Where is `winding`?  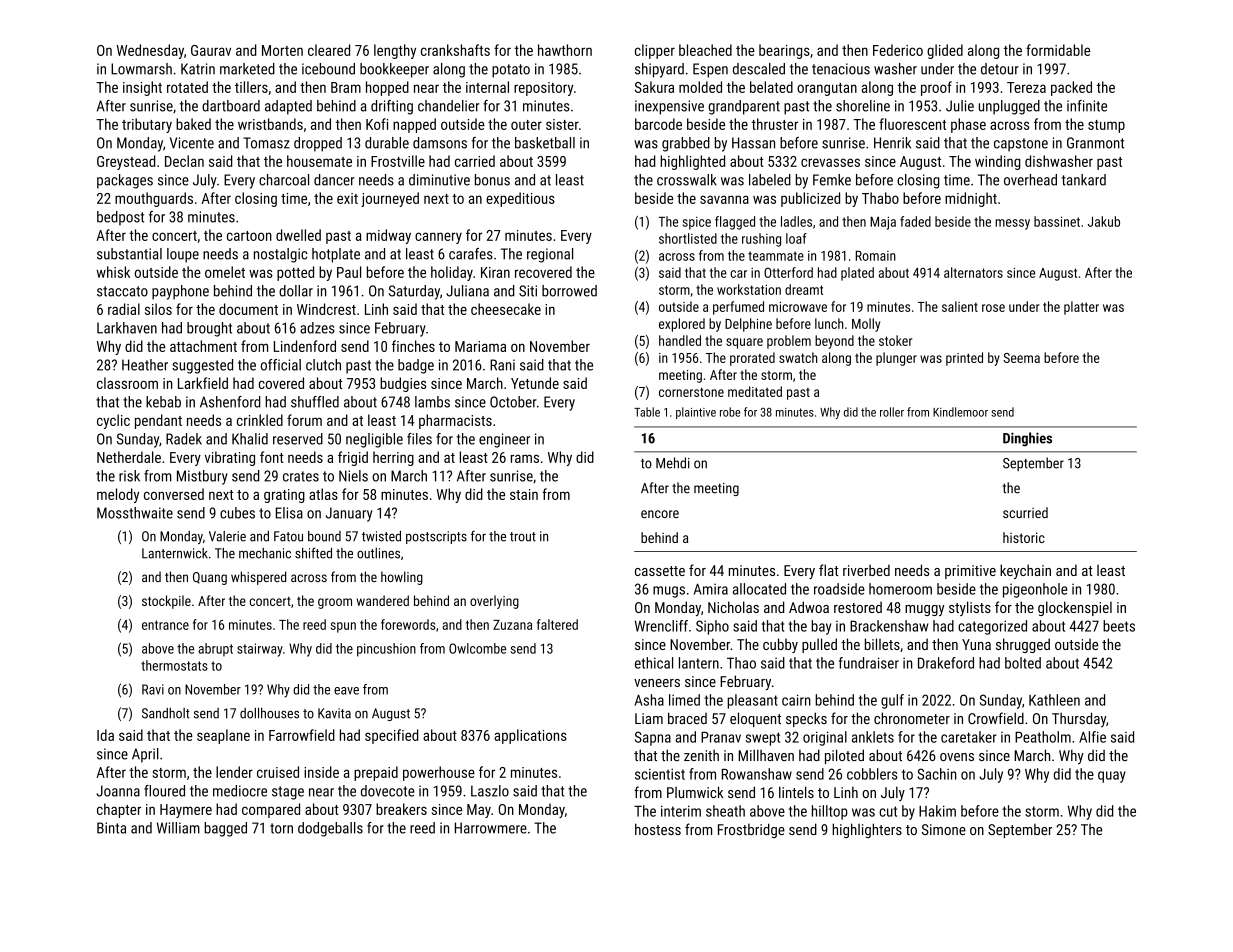 winding is located at coordinates (998, 162).
